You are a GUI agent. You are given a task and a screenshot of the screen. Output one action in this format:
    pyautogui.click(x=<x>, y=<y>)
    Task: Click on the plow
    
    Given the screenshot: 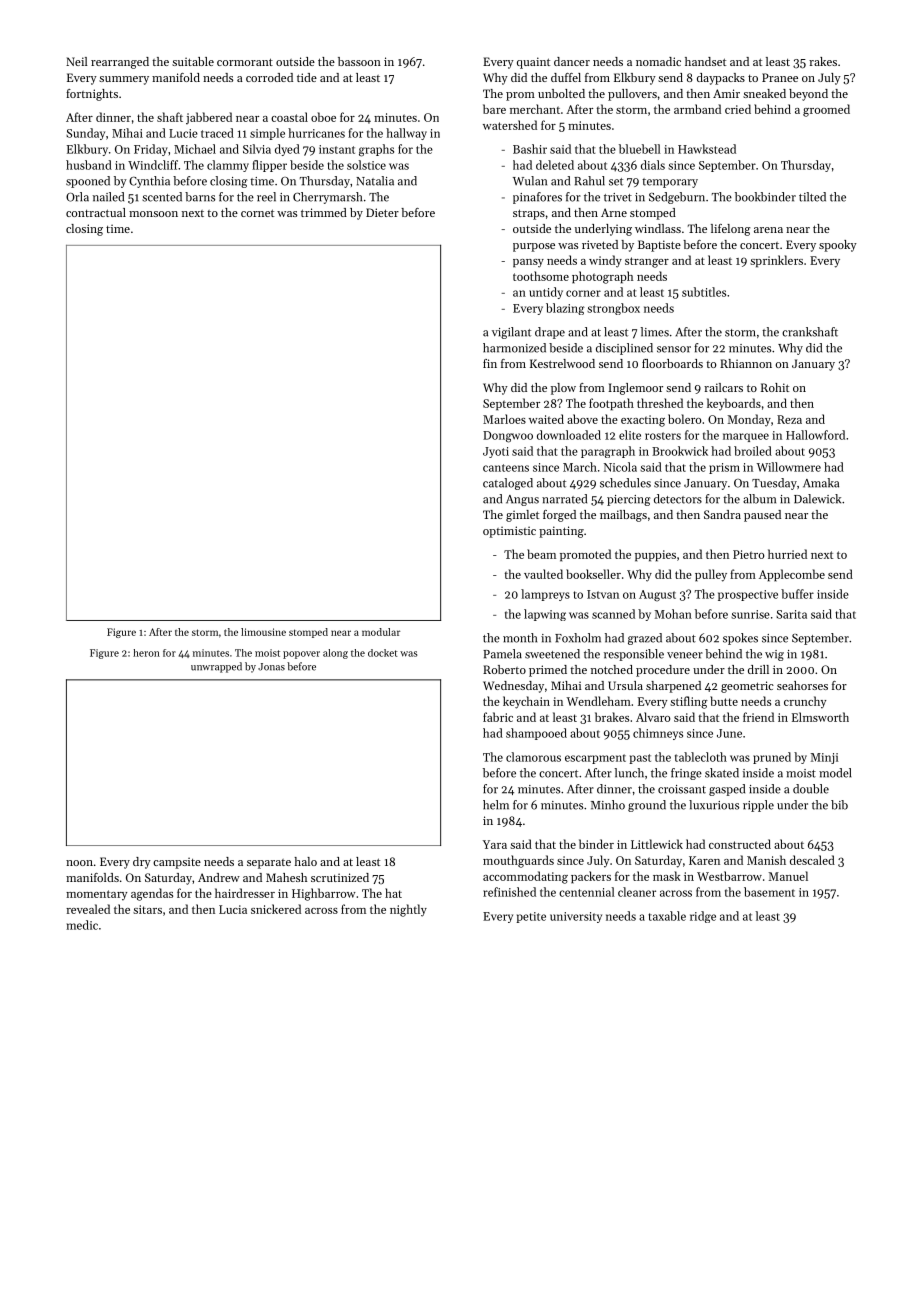 What is the action you would take?
    pyautogui.click(x=563, y=389)
